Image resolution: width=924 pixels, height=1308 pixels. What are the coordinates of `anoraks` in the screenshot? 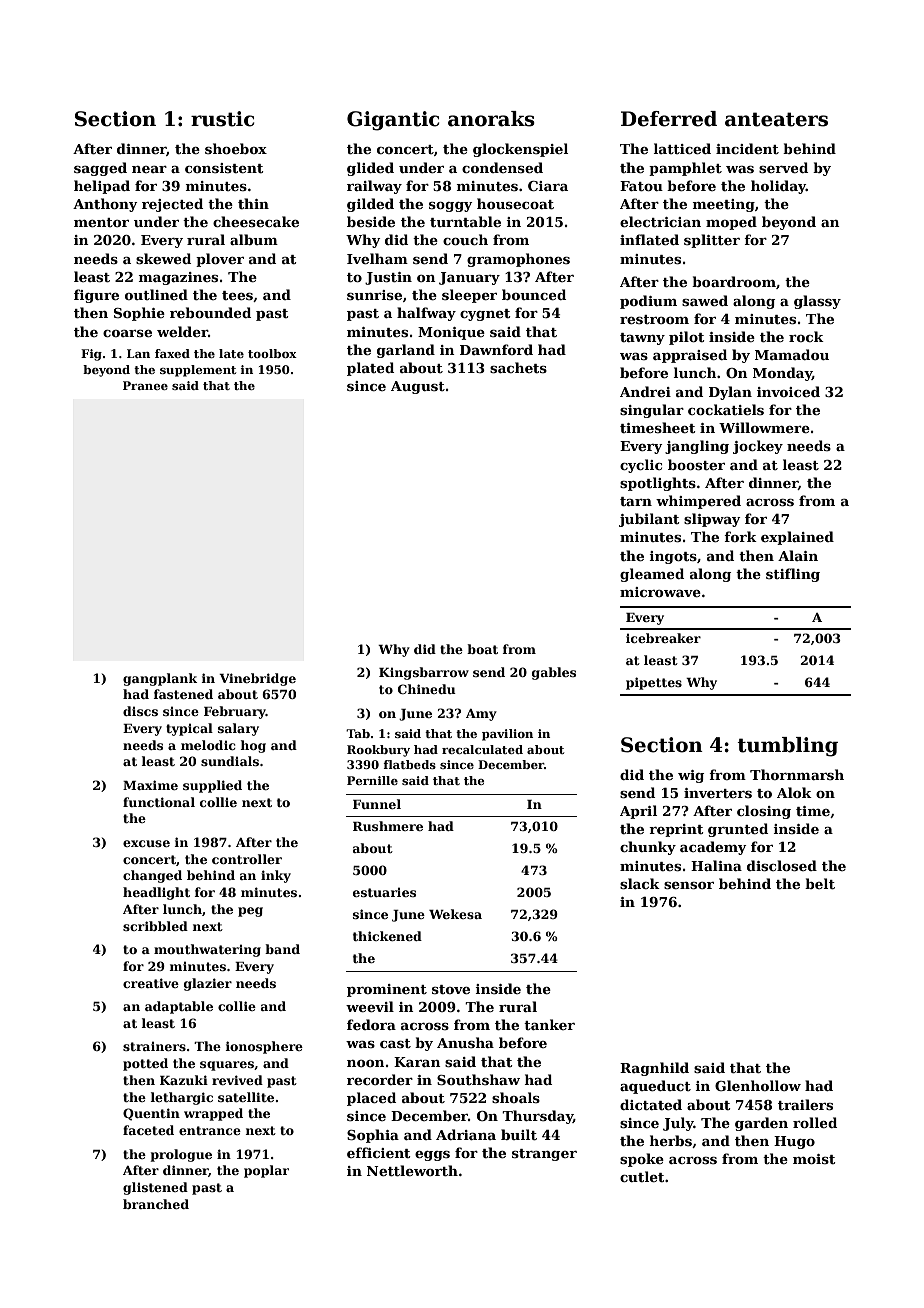 It's located at (491, 119).
